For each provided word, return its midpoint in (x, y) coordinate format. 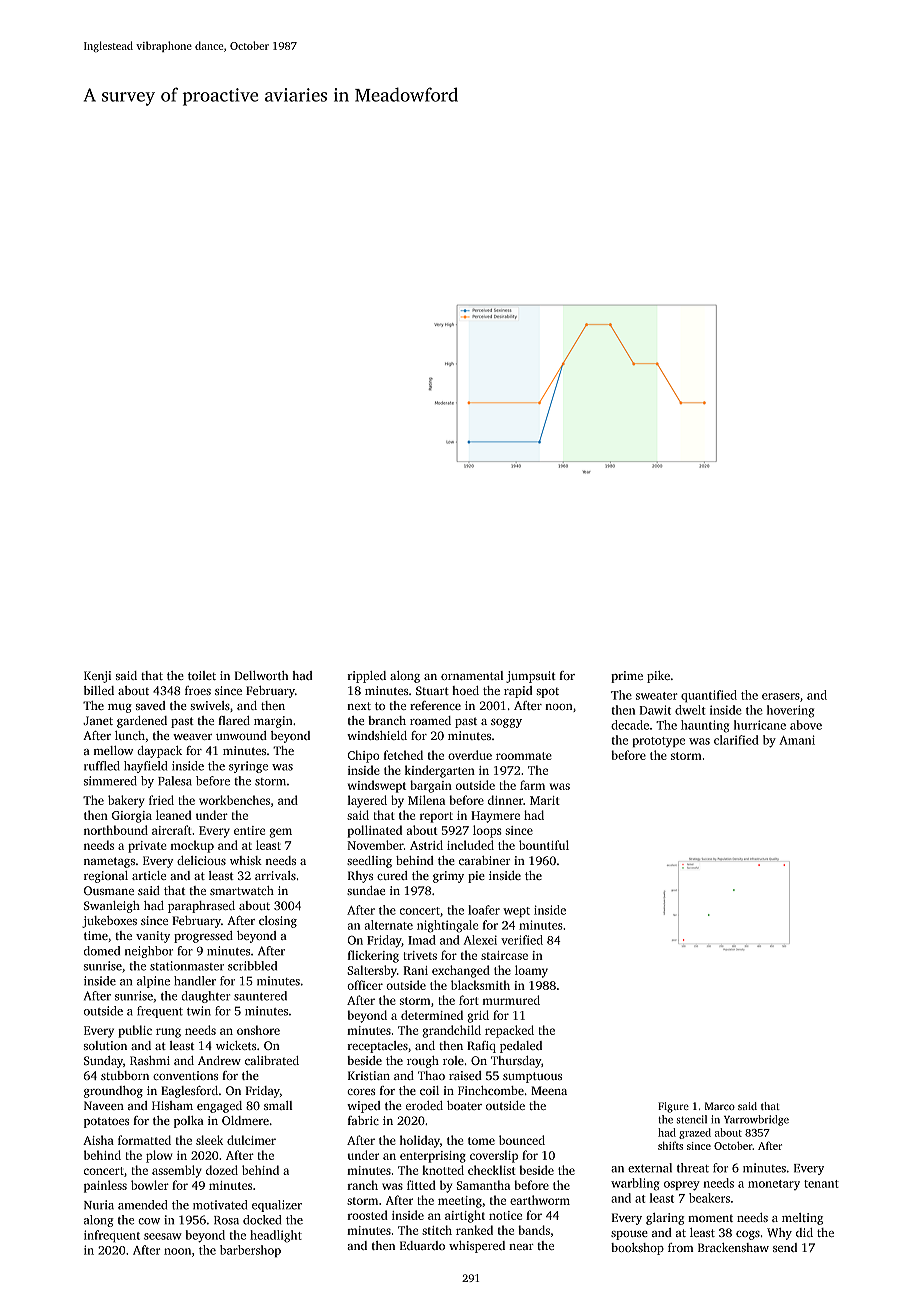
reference (435, 705)
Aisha (98, 1140)
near (521, 1247)
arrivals (275, 875)
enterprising (433, 1157)
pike (658, 677)
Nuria (99, 1205)
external (650, 1168)
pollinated (374, 831)
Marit (545, 800)
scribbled (252, 966)
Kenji (97, 677)
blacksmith (480, 985)
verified (522, 940)
